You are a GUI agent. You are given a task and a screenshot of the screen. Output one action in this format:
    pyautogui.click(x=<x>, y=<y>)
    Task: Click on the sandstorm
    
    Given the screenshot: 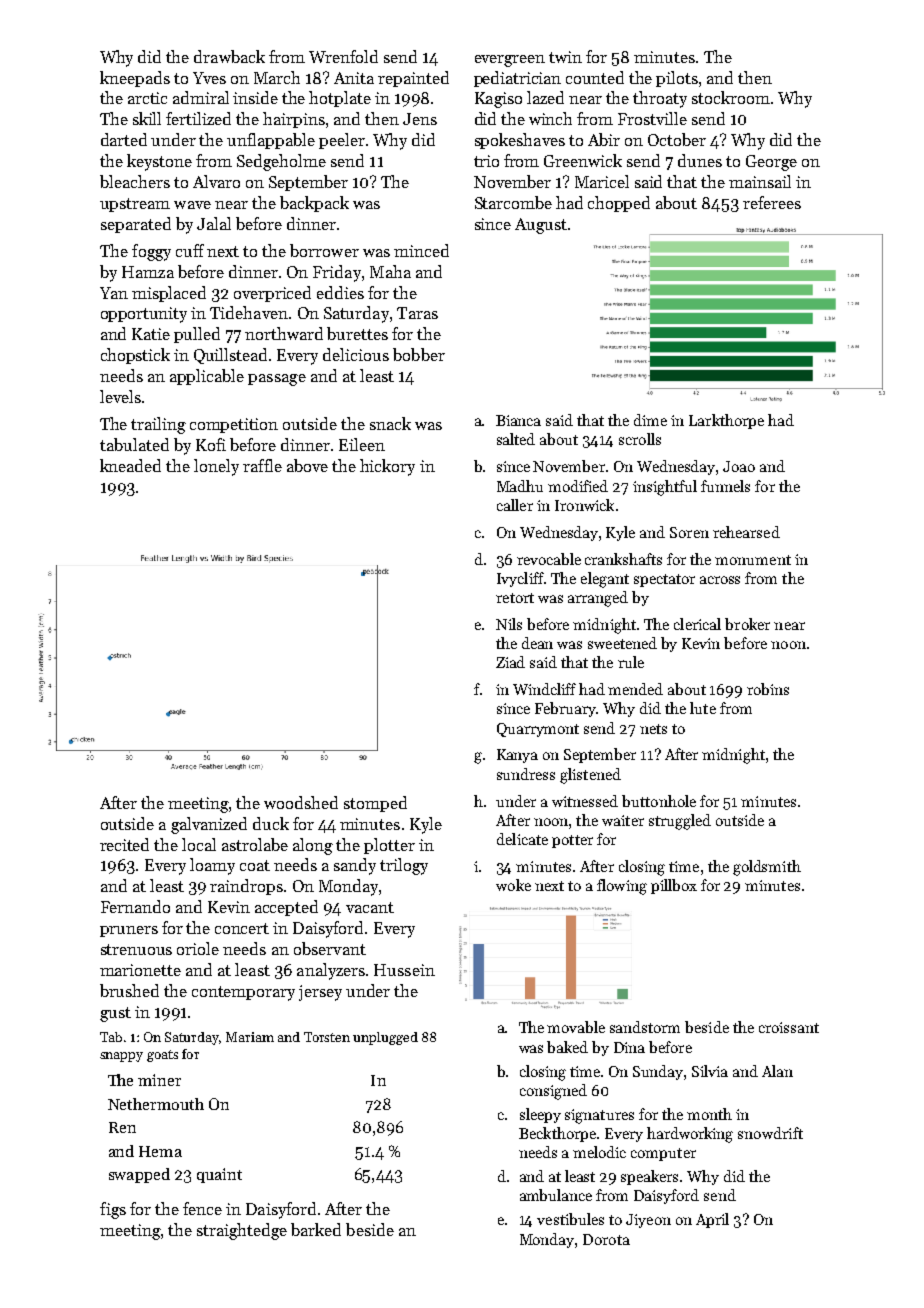 What is the action you would take?
    pyautogui.click(x=645, y=1027)
